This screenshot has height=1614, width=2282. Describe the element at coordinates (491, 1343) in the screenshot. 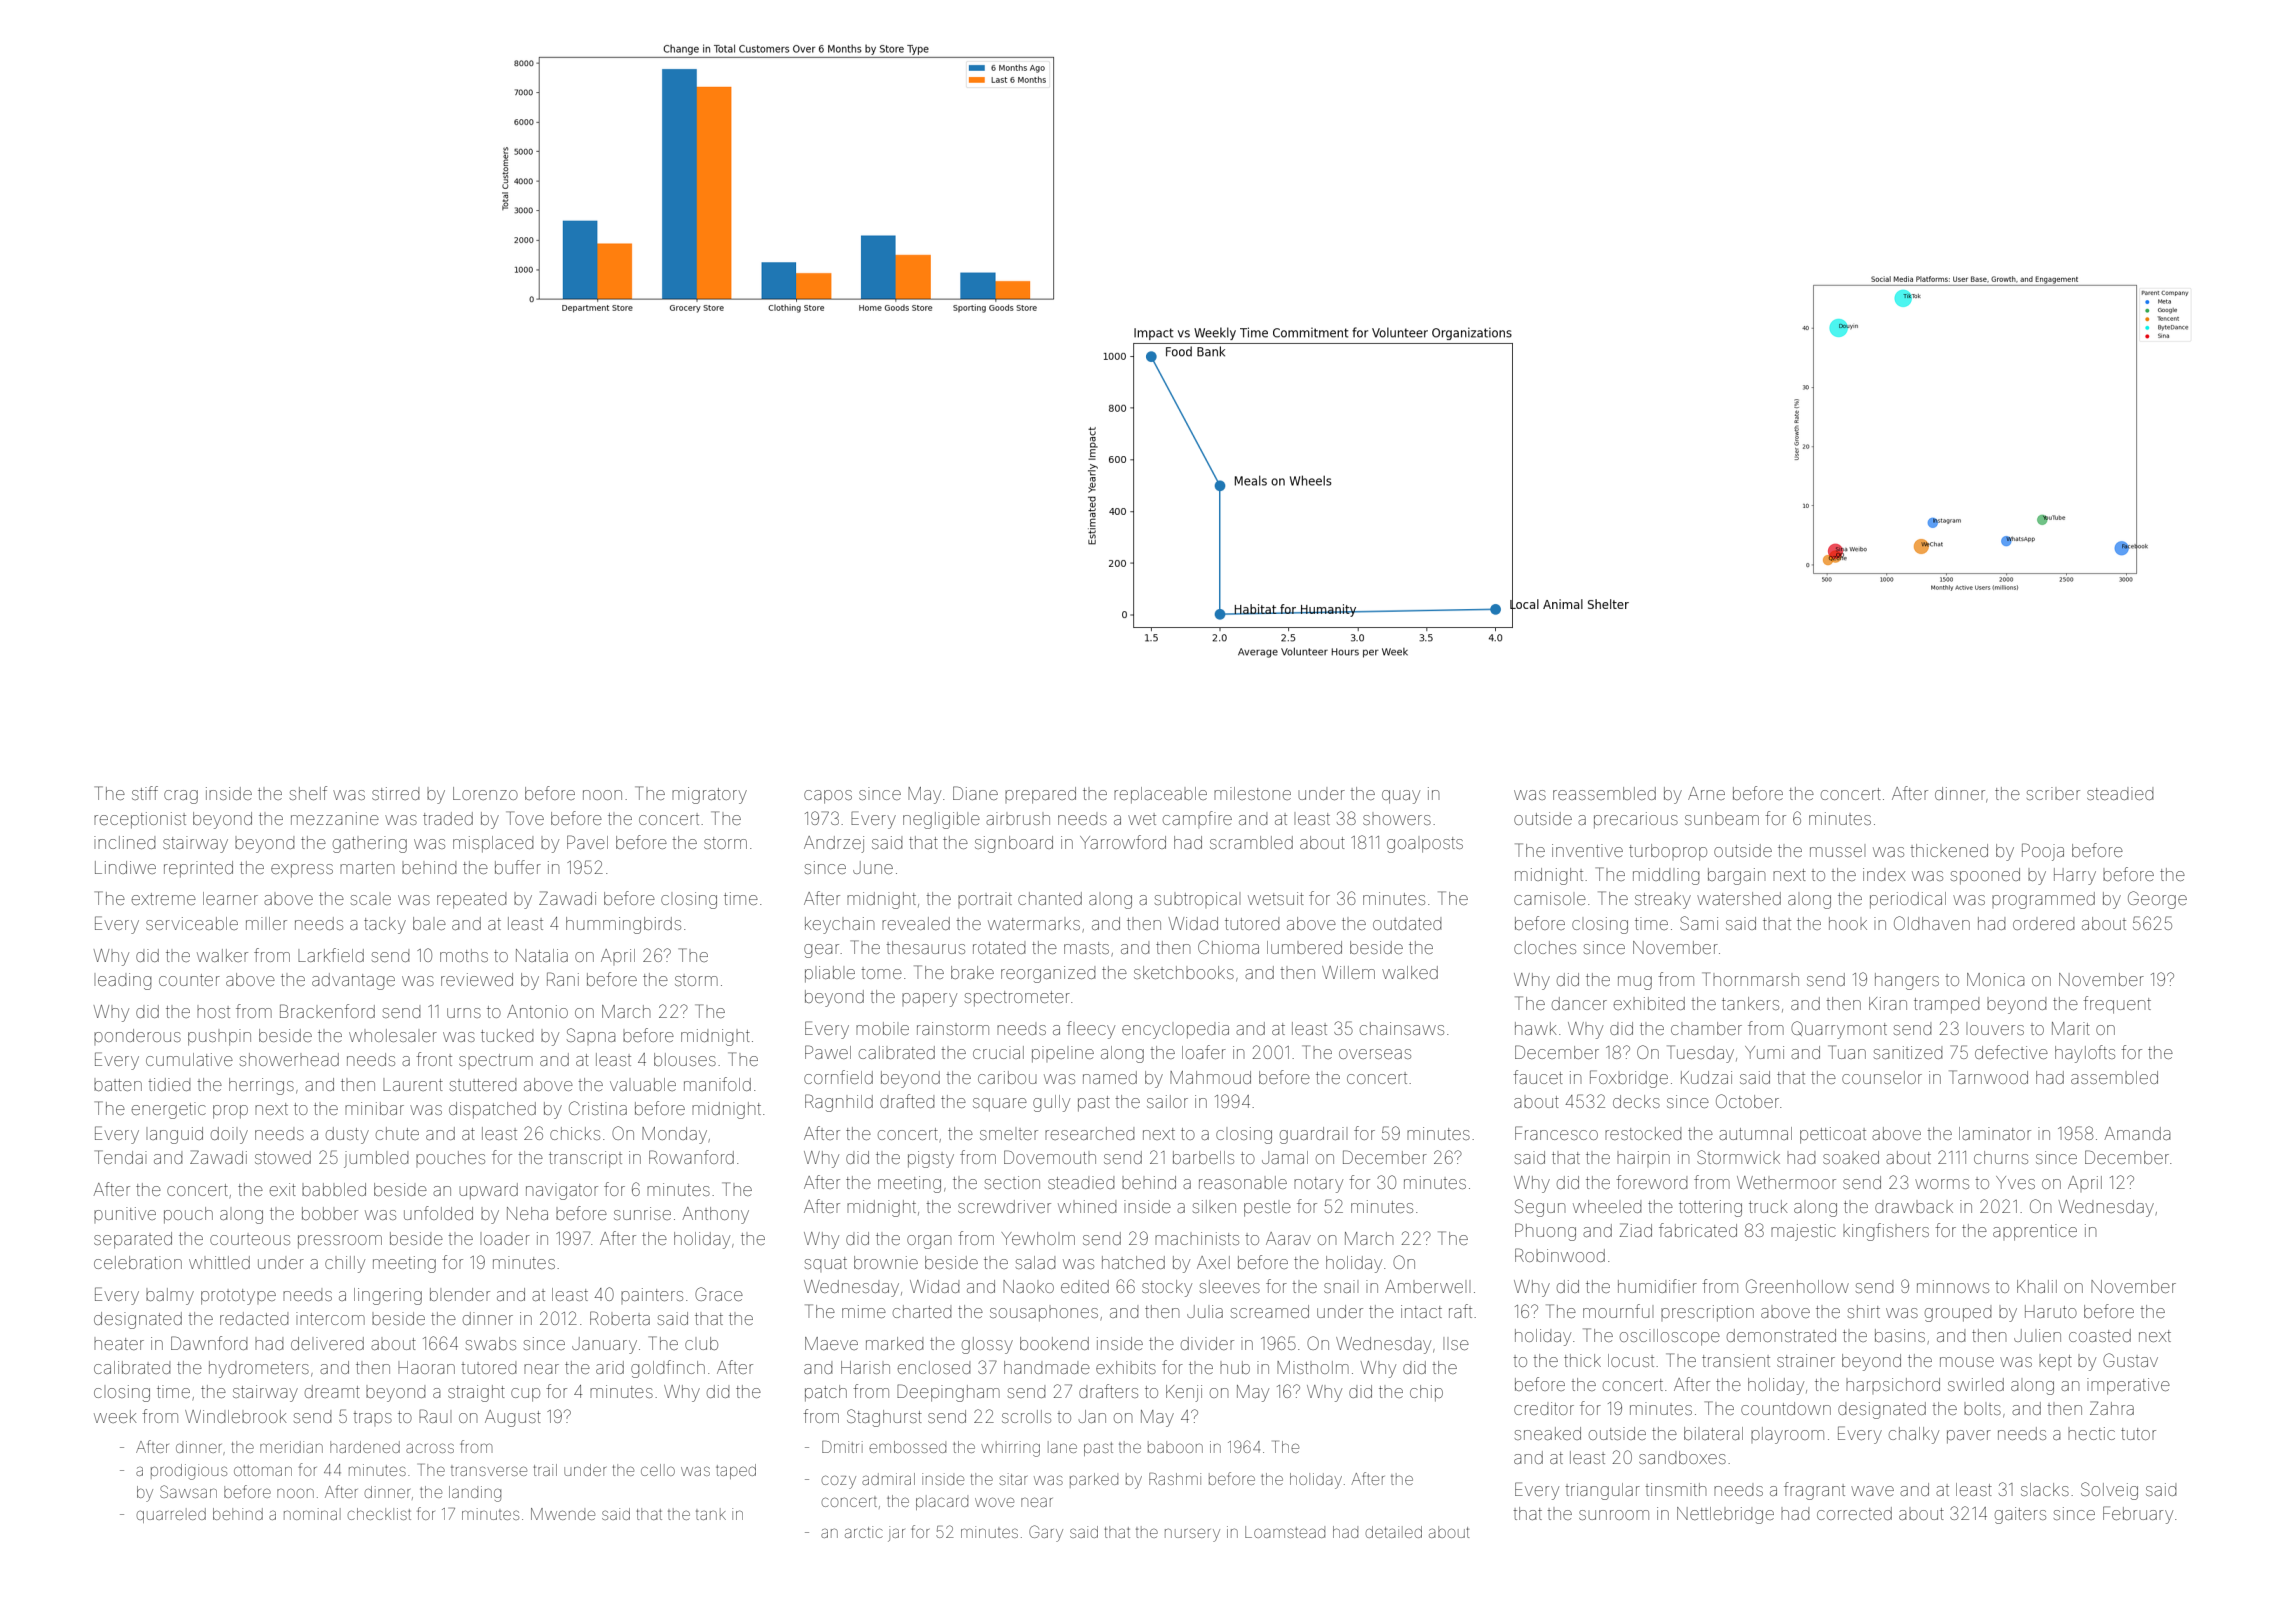

I see `swabs` at that location.
